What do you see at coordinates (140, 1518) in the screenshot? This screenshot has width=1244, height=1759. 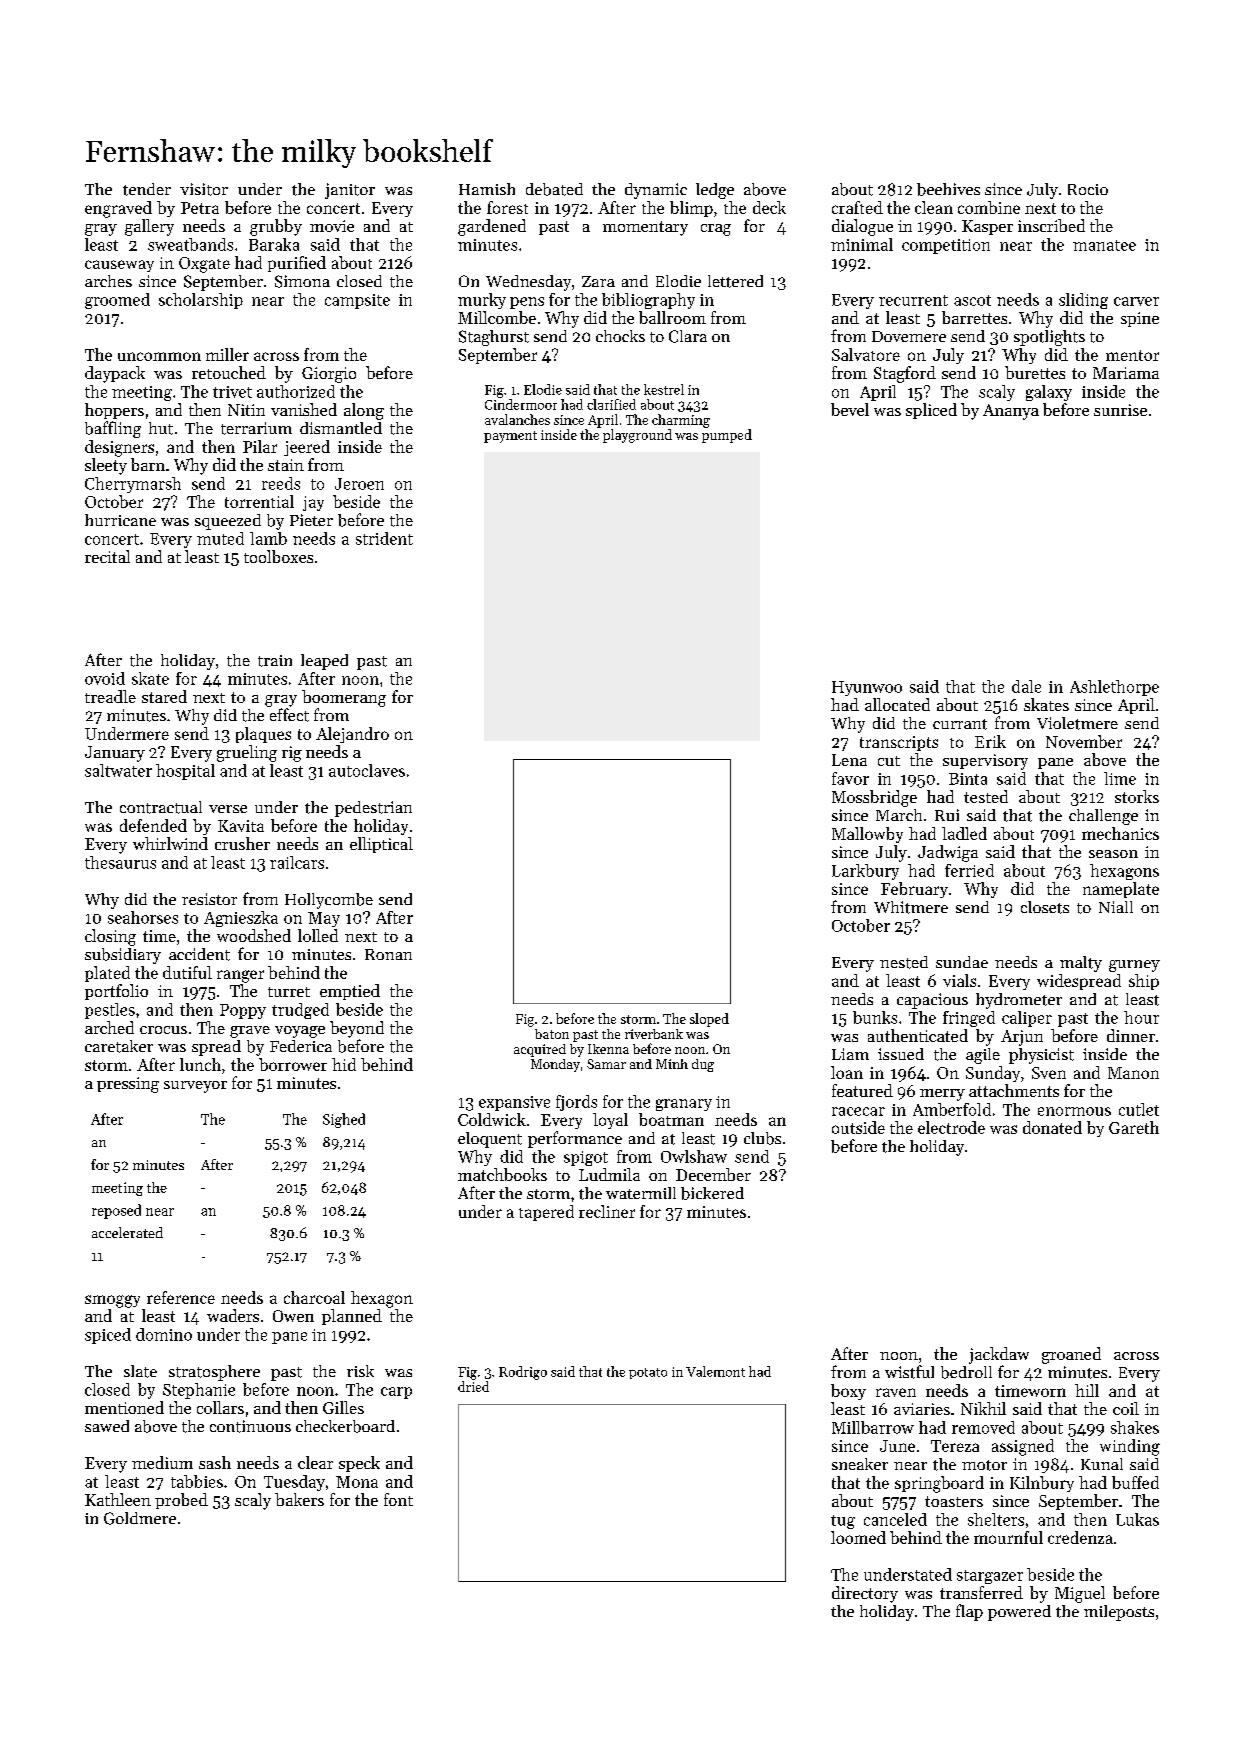 I see `Goldmere` at bounding box center [140, 1518].
